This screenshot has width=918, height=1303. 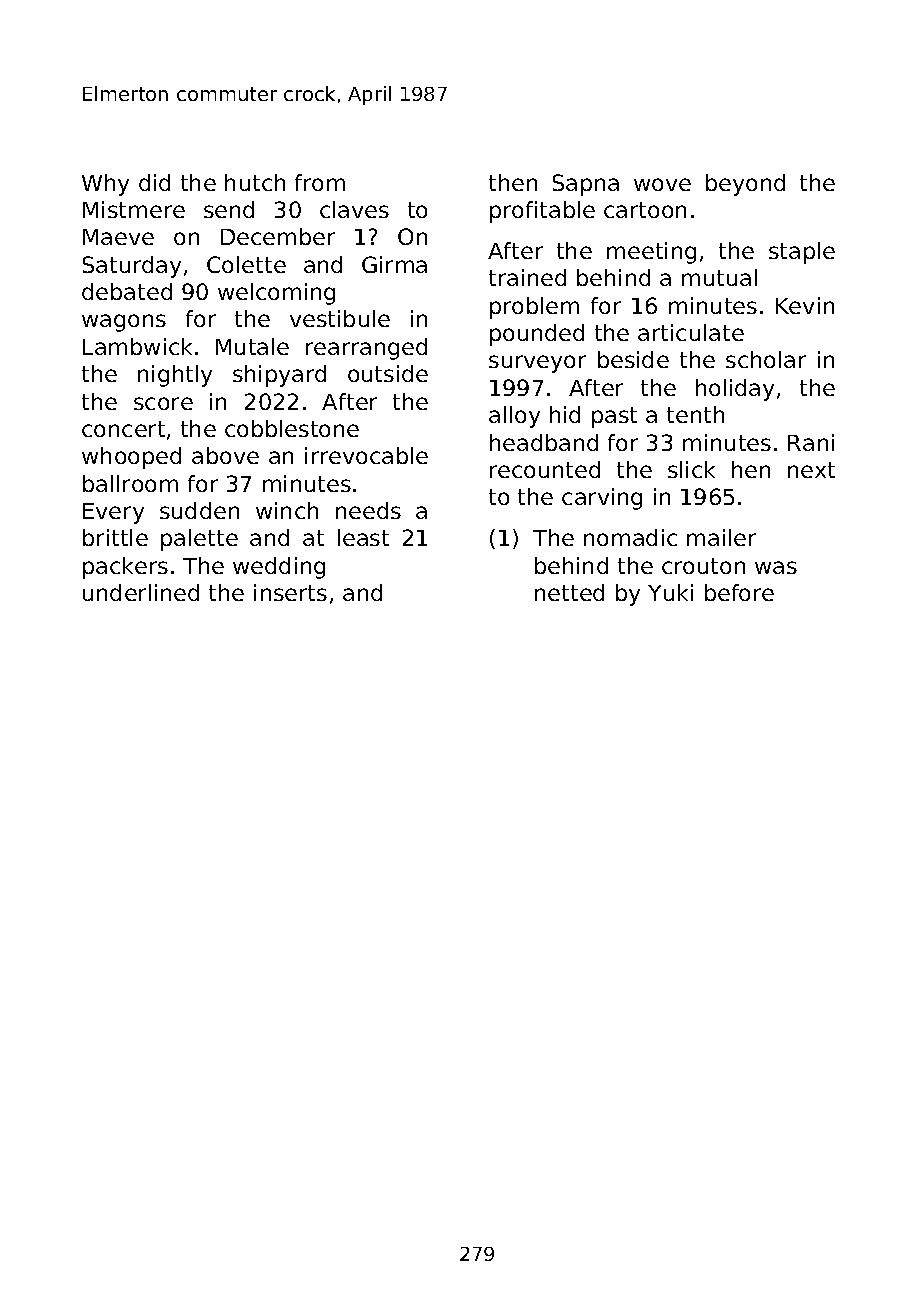 What do you see at coordinates (252, 346) in the screenshot?
I see `Mutale` at bounding box center [252, 346].
